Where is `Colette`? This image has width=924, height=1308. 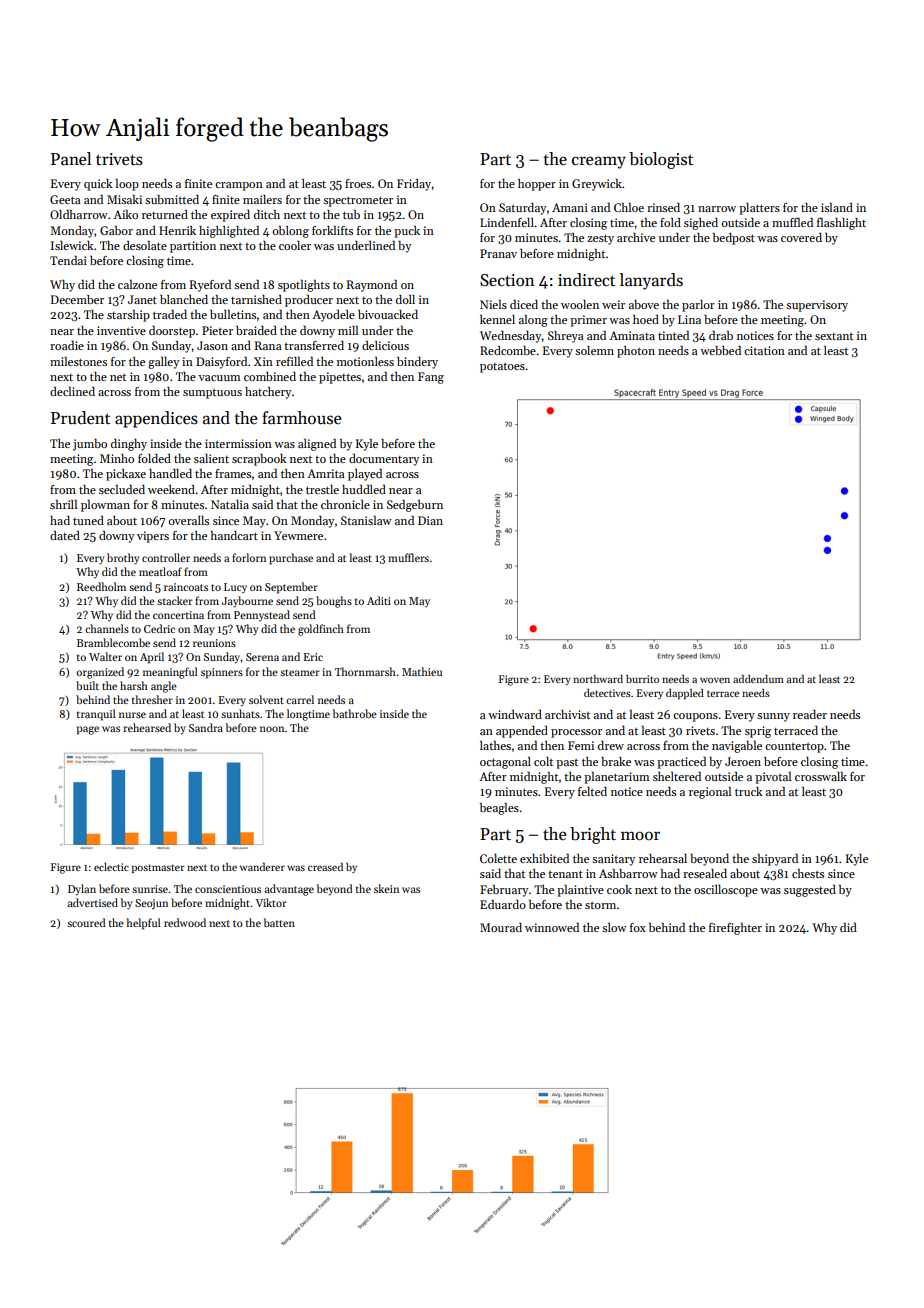
Colette is located at coordinates (498, 858).
